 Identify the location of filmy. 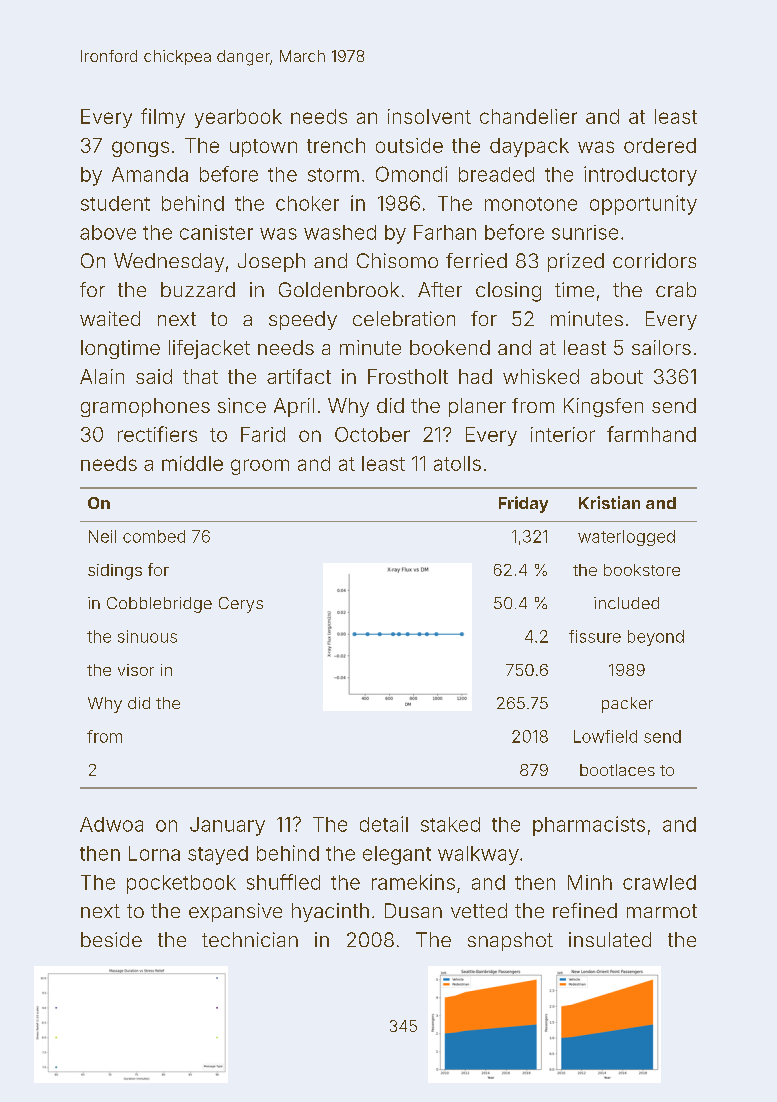
(163, 118).
